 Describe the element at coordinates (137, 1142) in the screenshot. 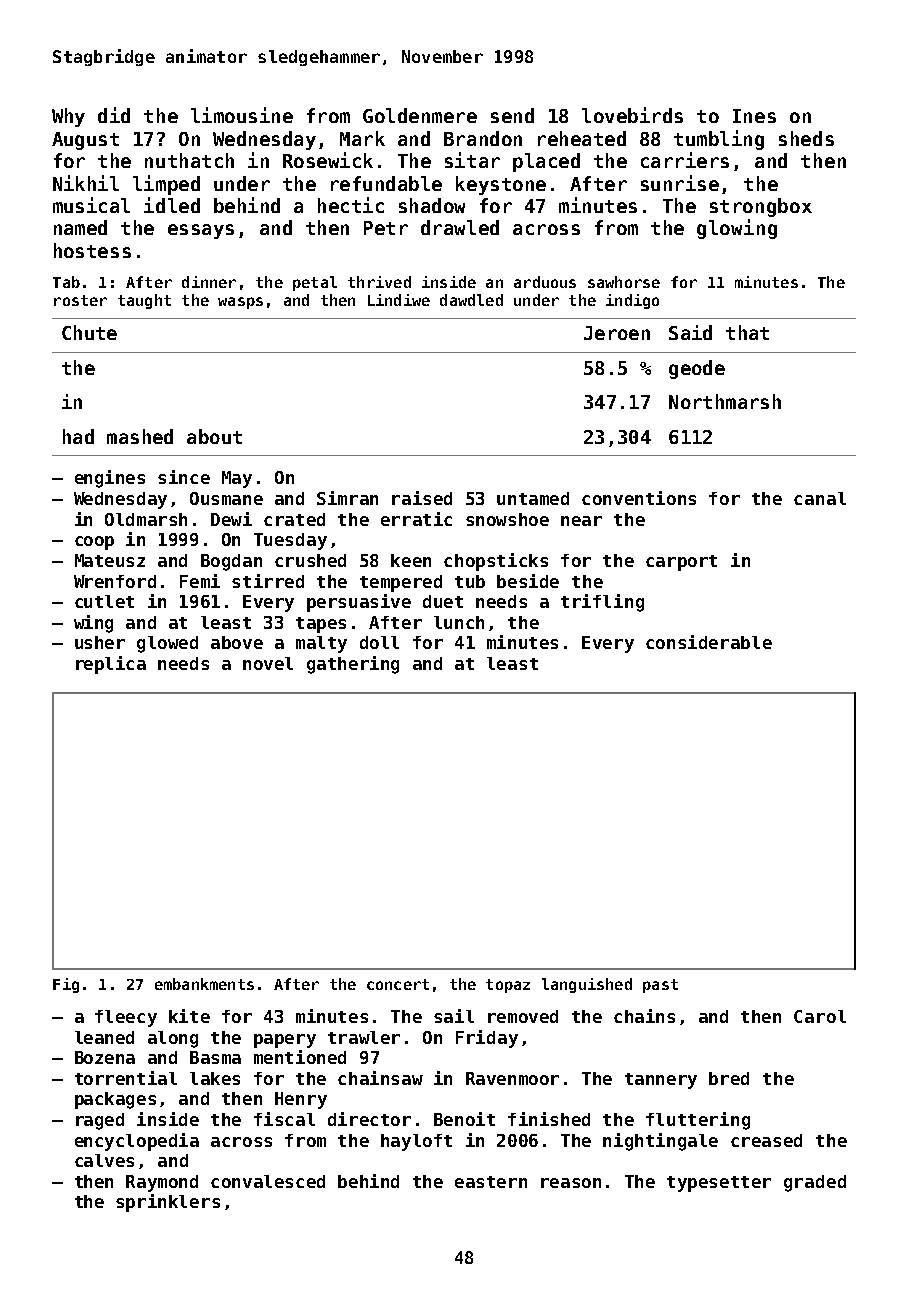

I see `encyclopedia` at that location.
